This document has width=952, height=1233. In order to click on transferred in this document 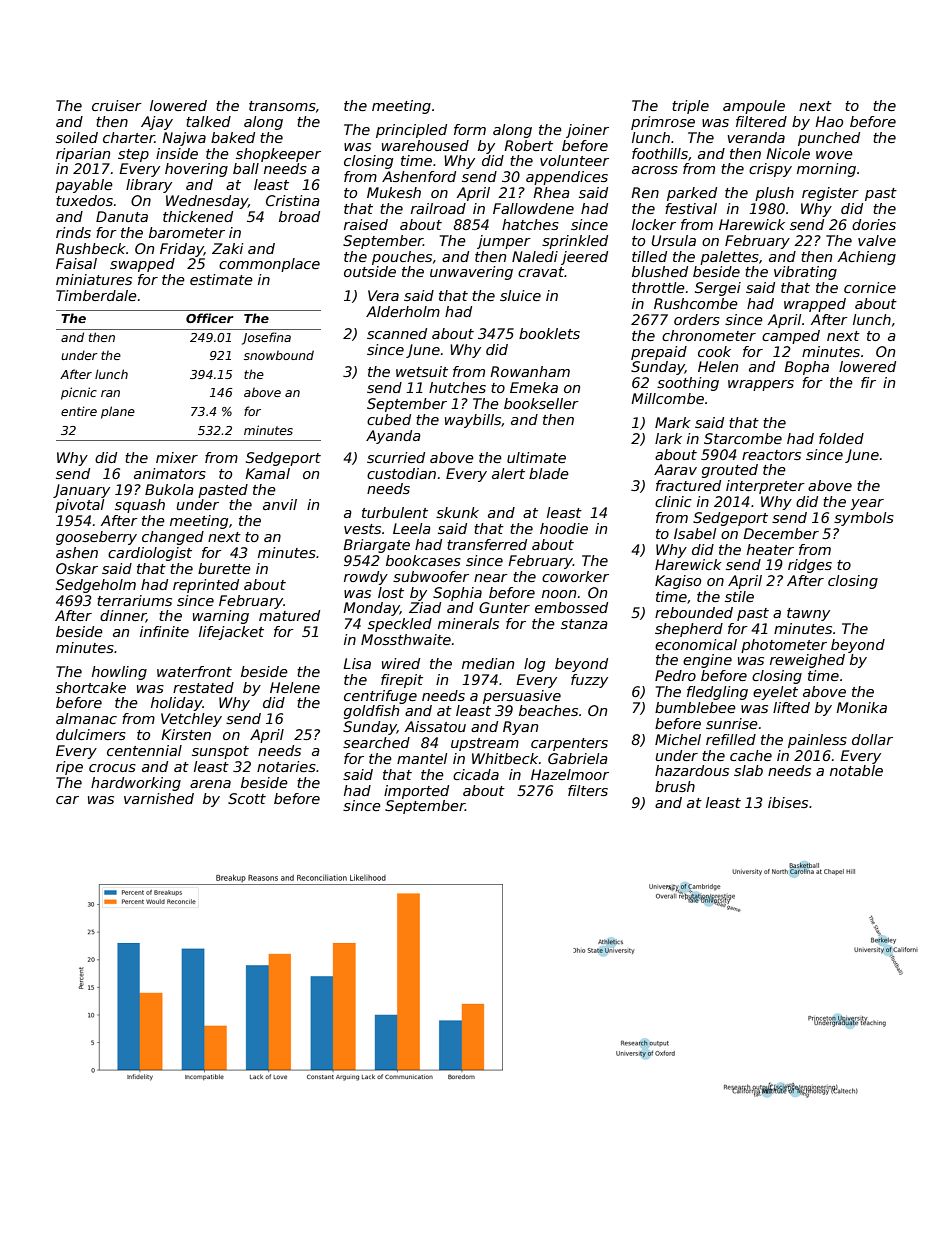, I will do `click(487, 544)`.
